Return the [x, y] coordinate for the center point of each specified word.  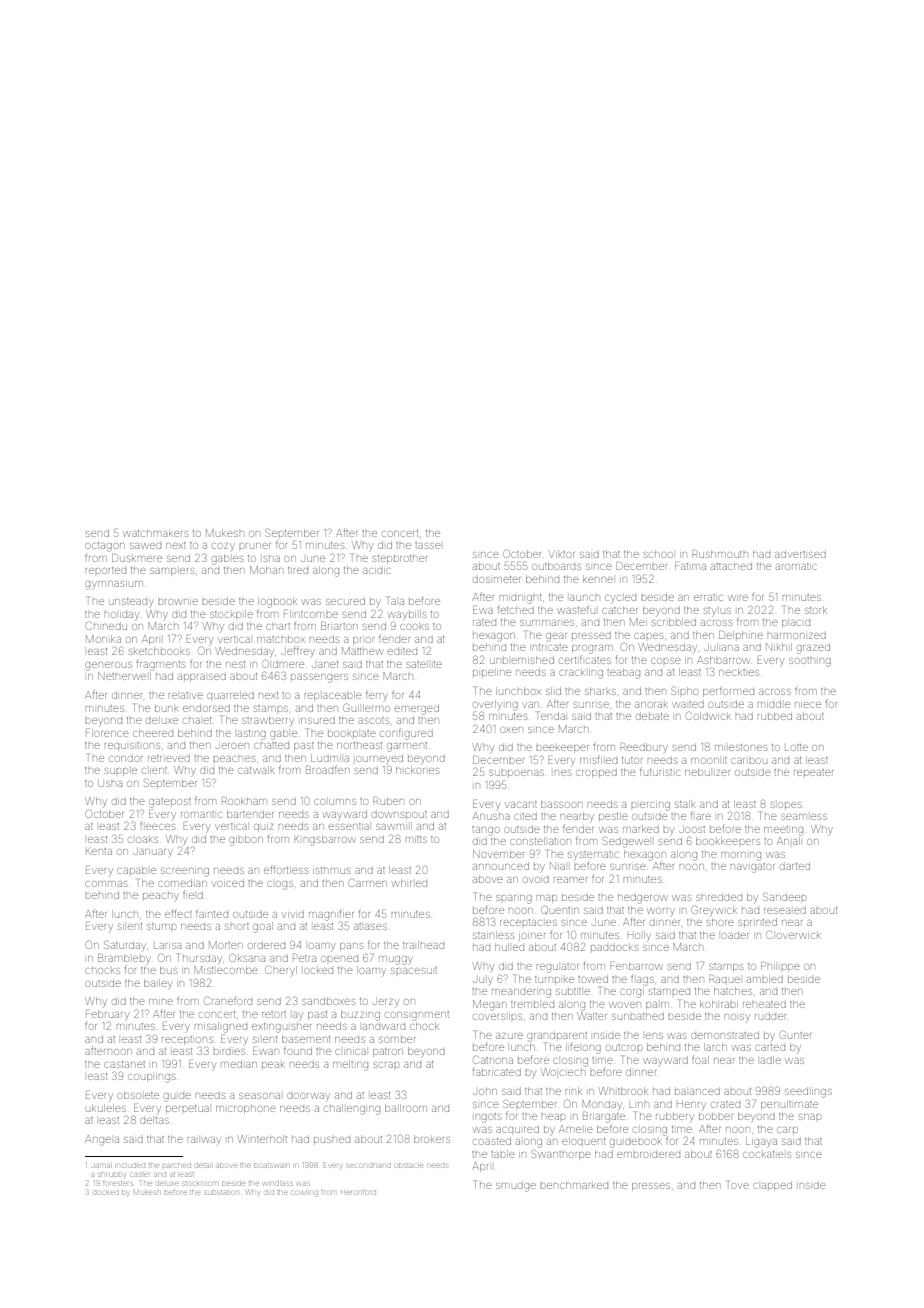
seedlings [808, 1093]
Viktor [562, 554]
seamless [804, 817]
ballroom [406, 1108]
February [107, 1015]
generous [108, 666]
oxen [511, 730]
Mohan [266, 570]
